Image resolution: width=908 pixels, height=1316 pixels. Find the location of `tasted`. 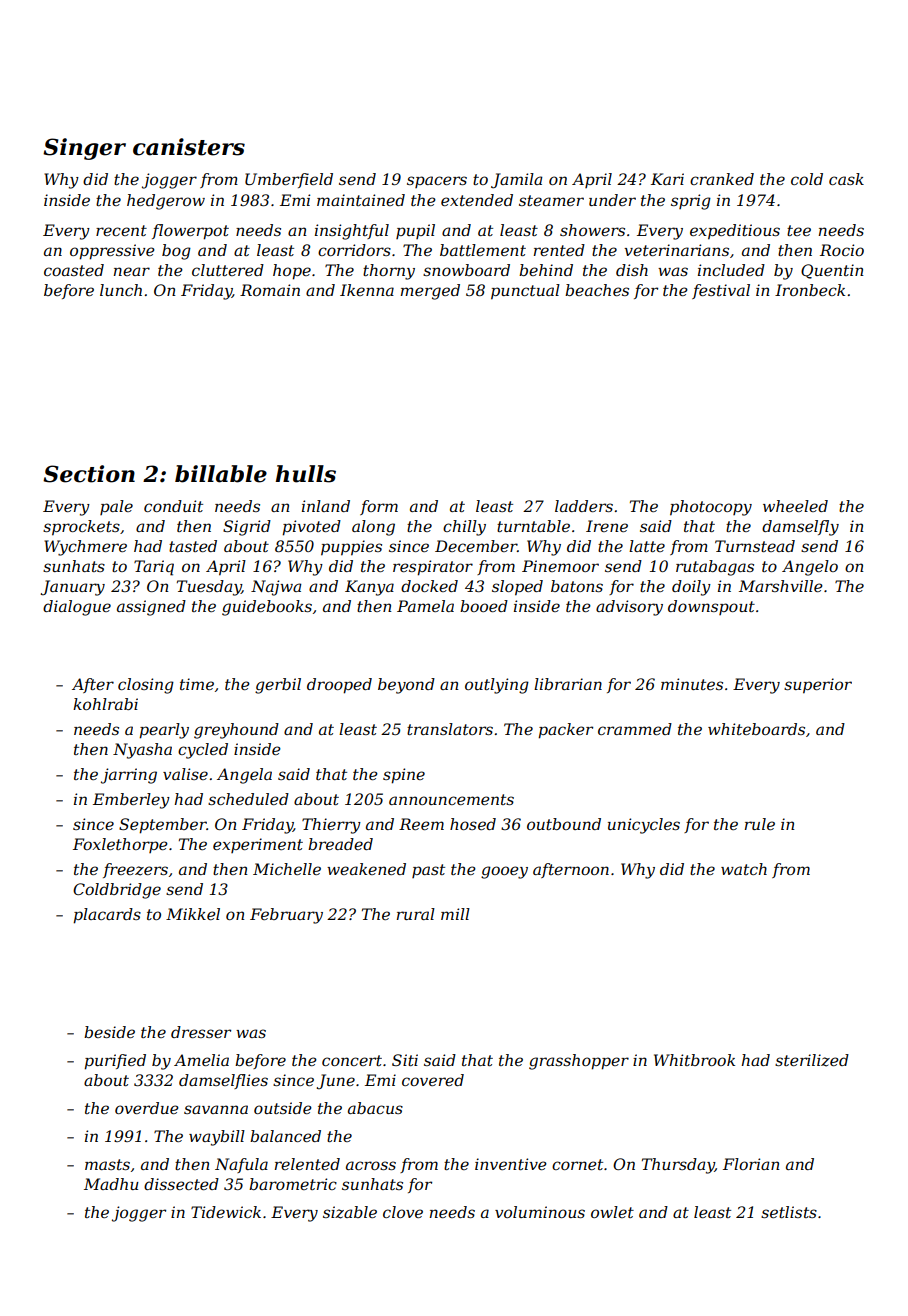

tasted is located at coordinates (193, 546).
